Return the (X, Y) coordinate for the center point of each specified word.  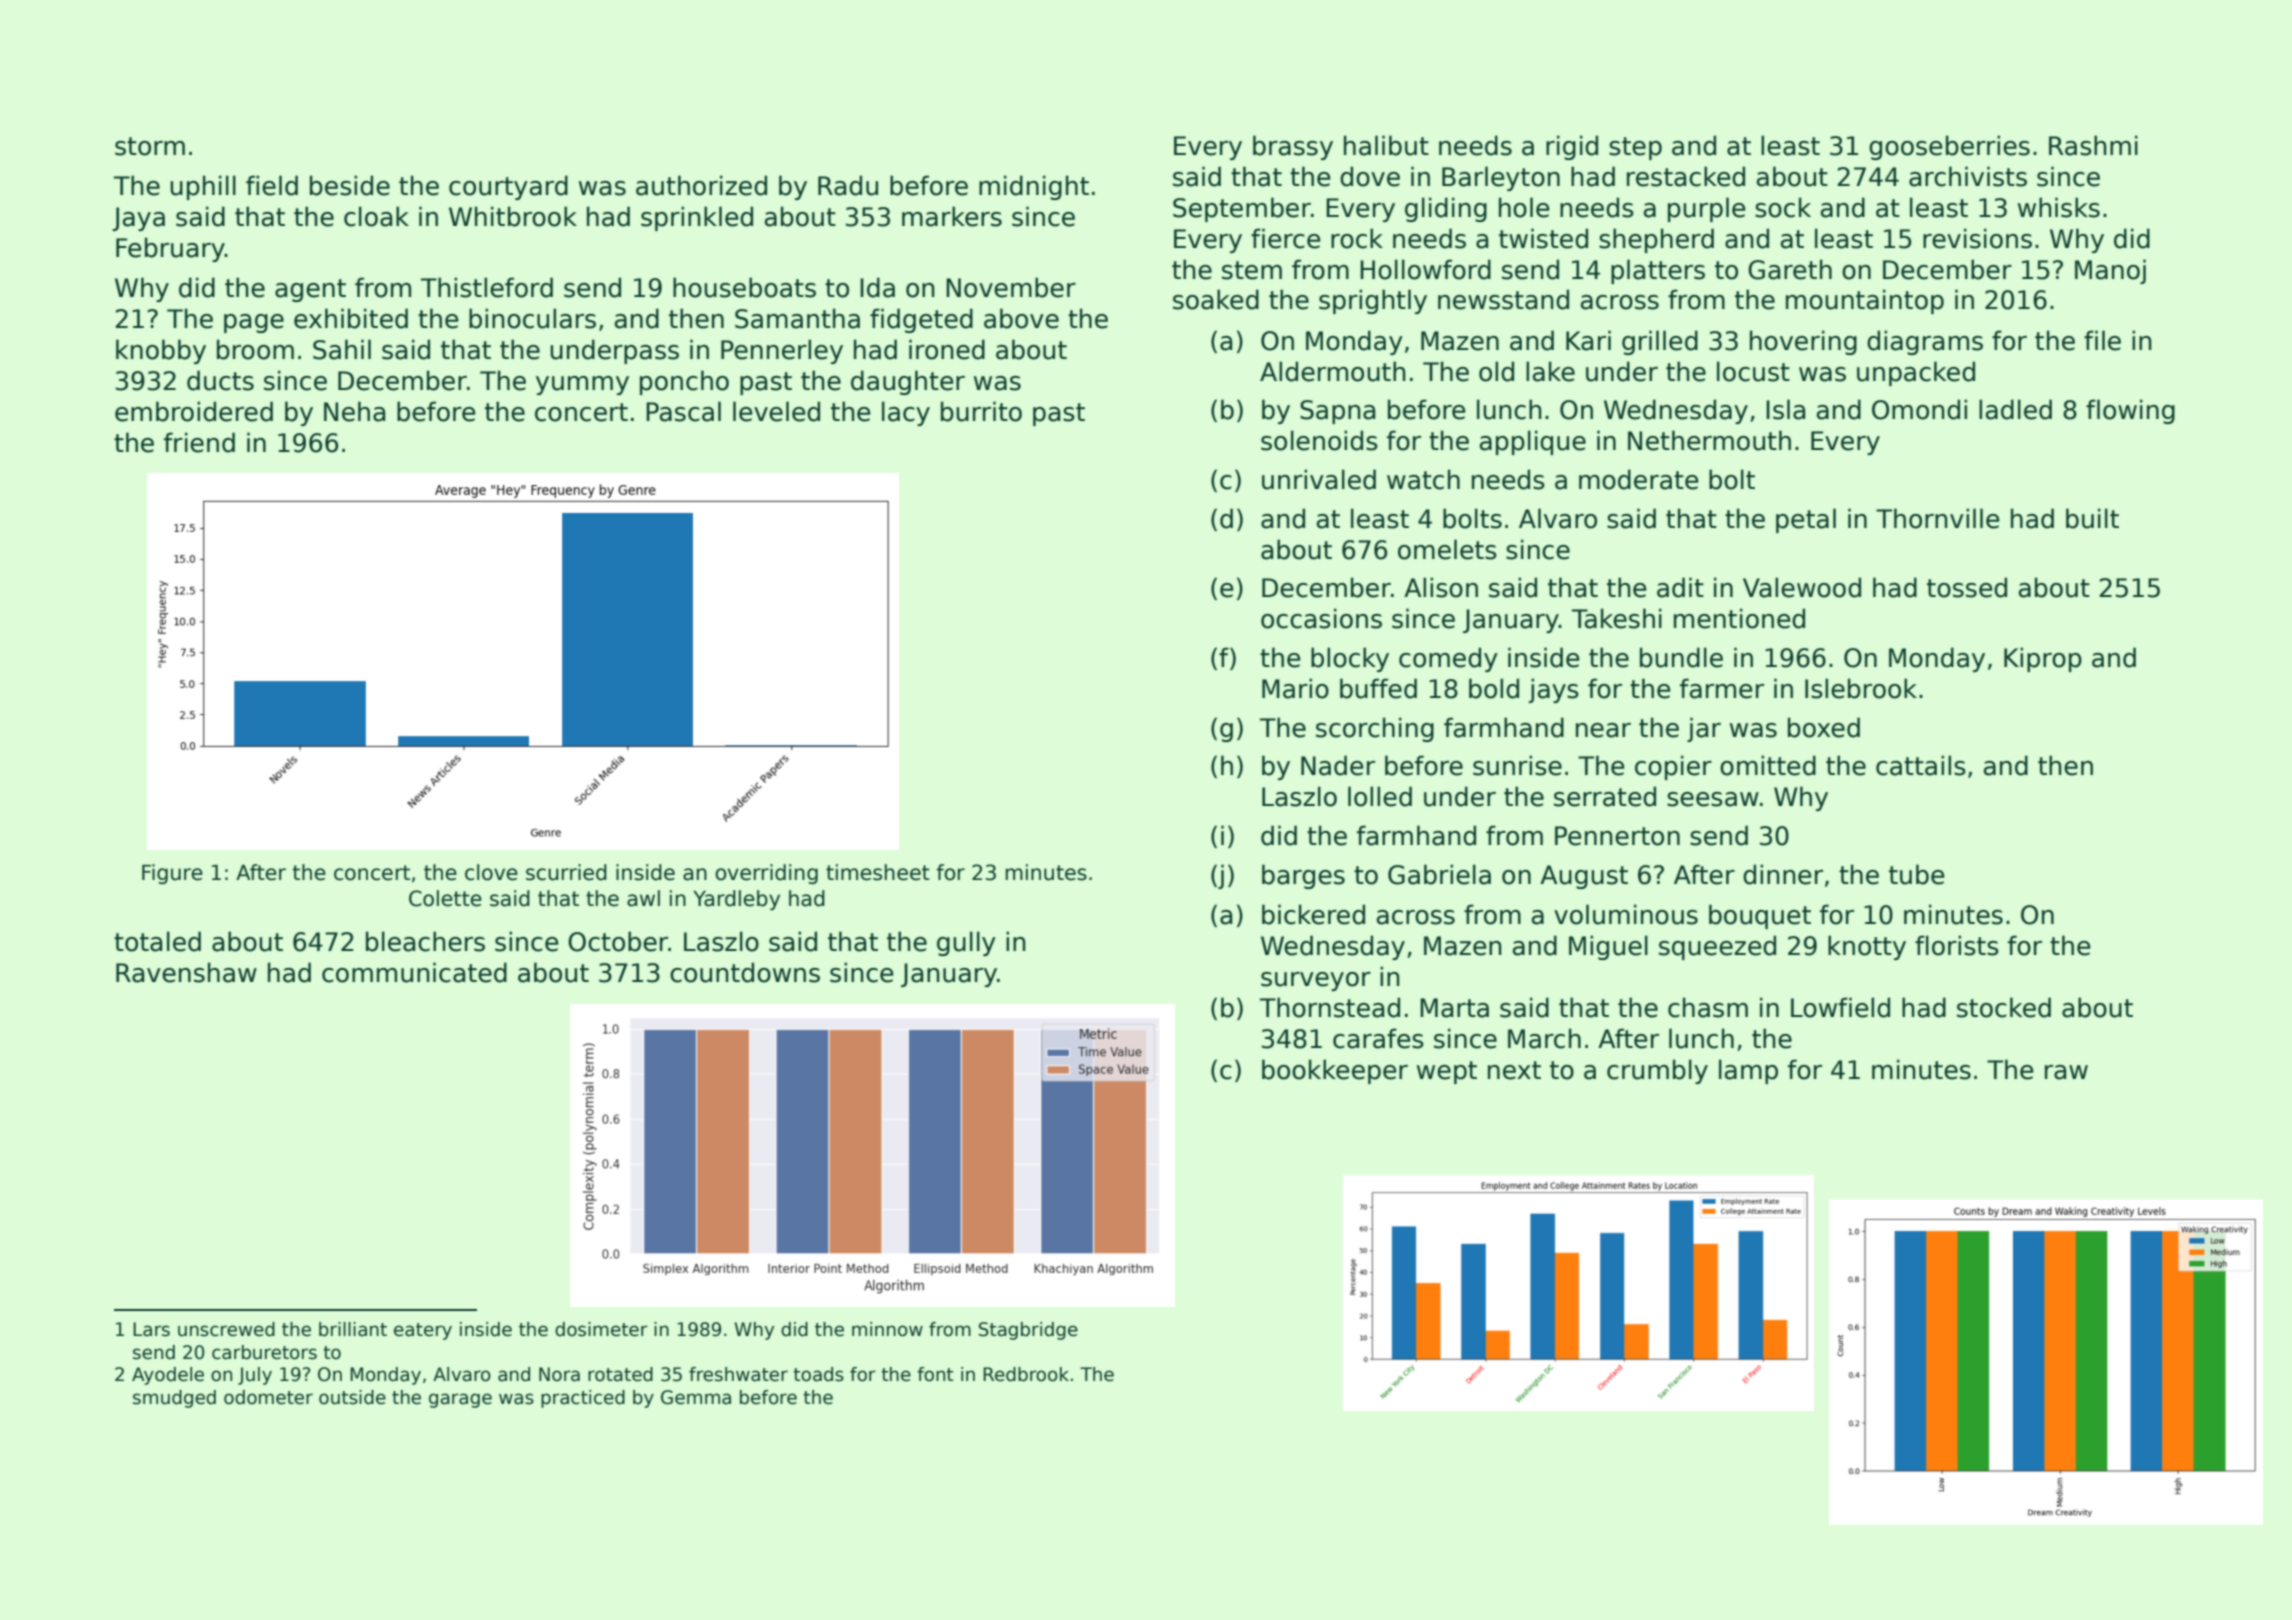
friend (199, 442)
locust (1753, 371)
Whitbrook (513, 216)
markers (952, 216)
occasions (1321, 618)
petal (1806, 520)
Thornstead (1330, 1007)
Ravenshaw (186, 972)
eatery (423, 1331)
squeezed (1717, 947)
